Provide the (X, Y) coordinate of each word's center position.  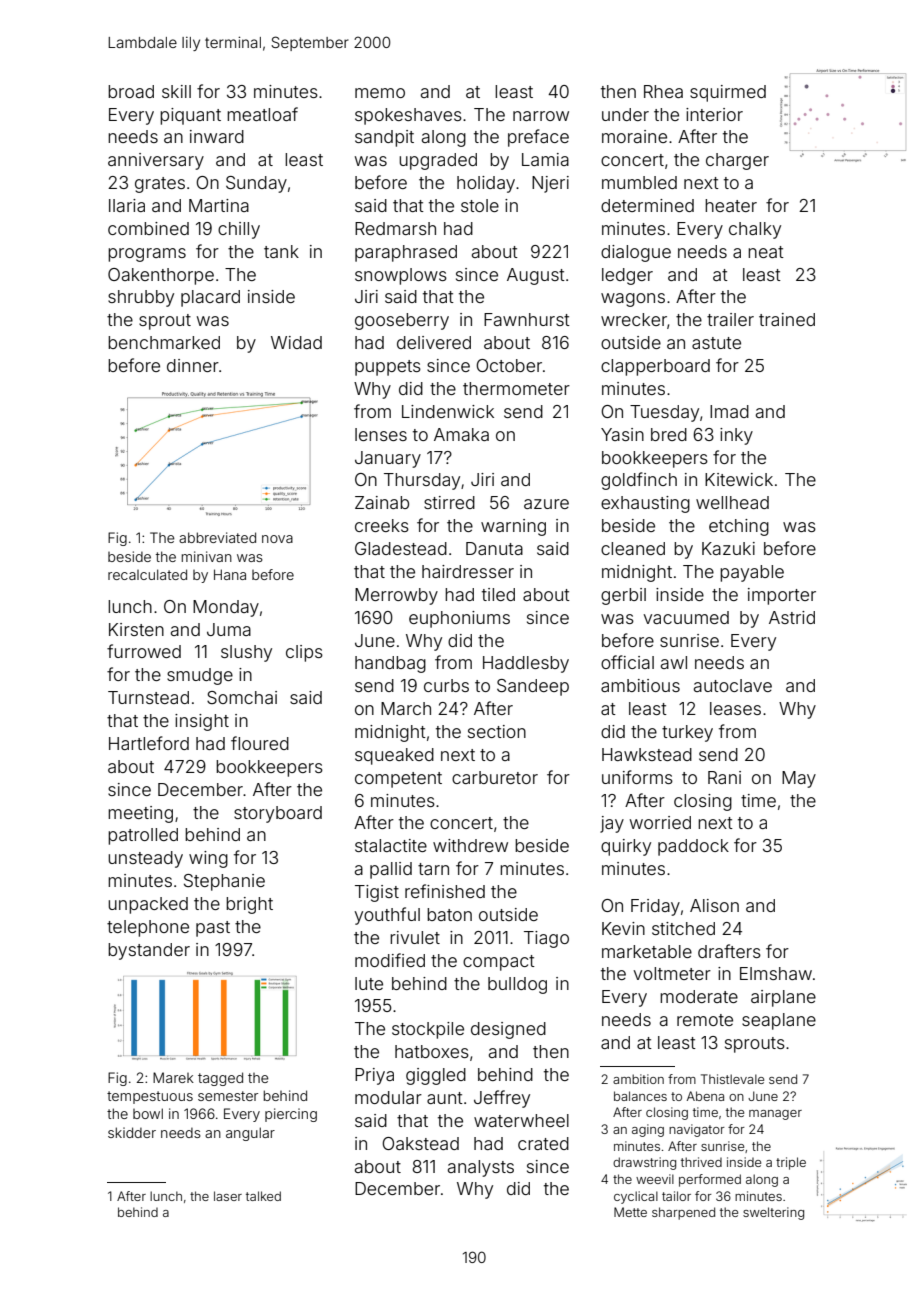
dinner (193, 365)
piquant (190, 116)
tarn (433, 869)
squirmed (728, 93)
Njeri (550, 184)
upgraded (438, 161)
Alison (714, 905)
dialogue (636, 253)
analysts (481, 1168)
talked (263, 1196)
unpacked (148, 905)
